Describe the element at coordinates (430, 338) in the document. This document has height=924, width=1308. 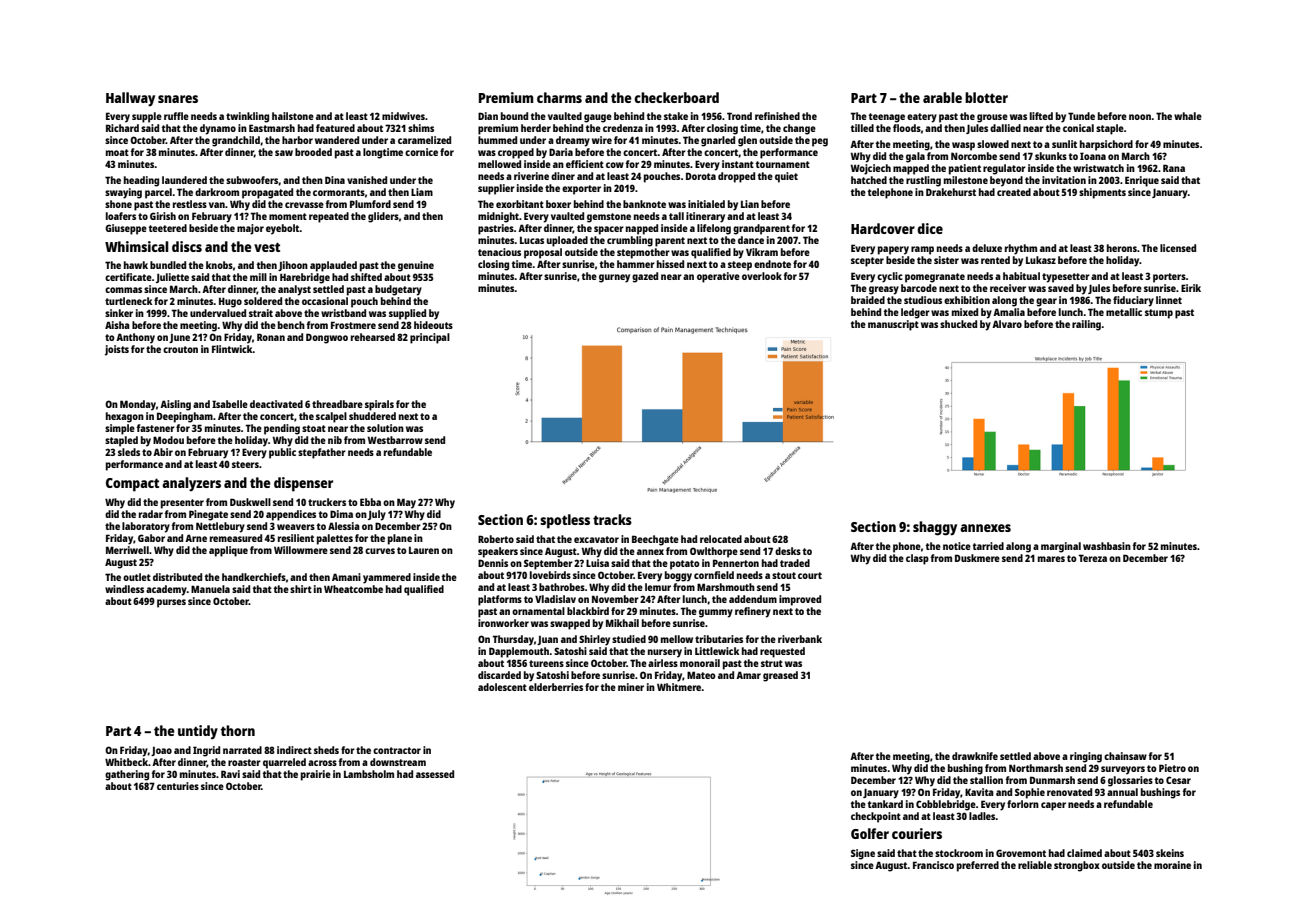
I see `principal` at that location.
